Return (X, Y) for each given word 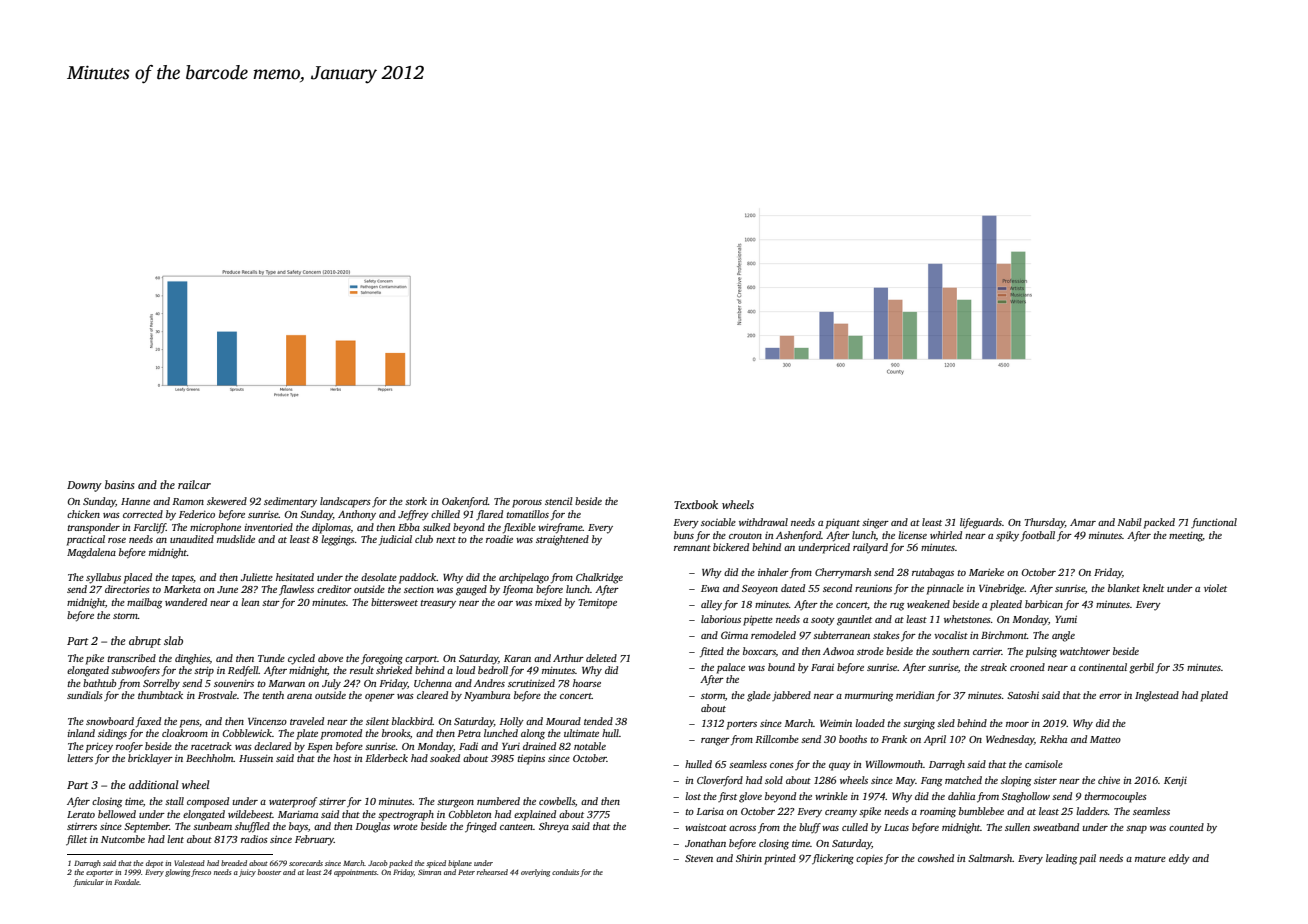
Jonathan (705, 843)
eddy (1179, 859)
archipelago (524, 578)
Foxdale (127, 882)
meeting (1186, 537)
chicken (83, 514)
